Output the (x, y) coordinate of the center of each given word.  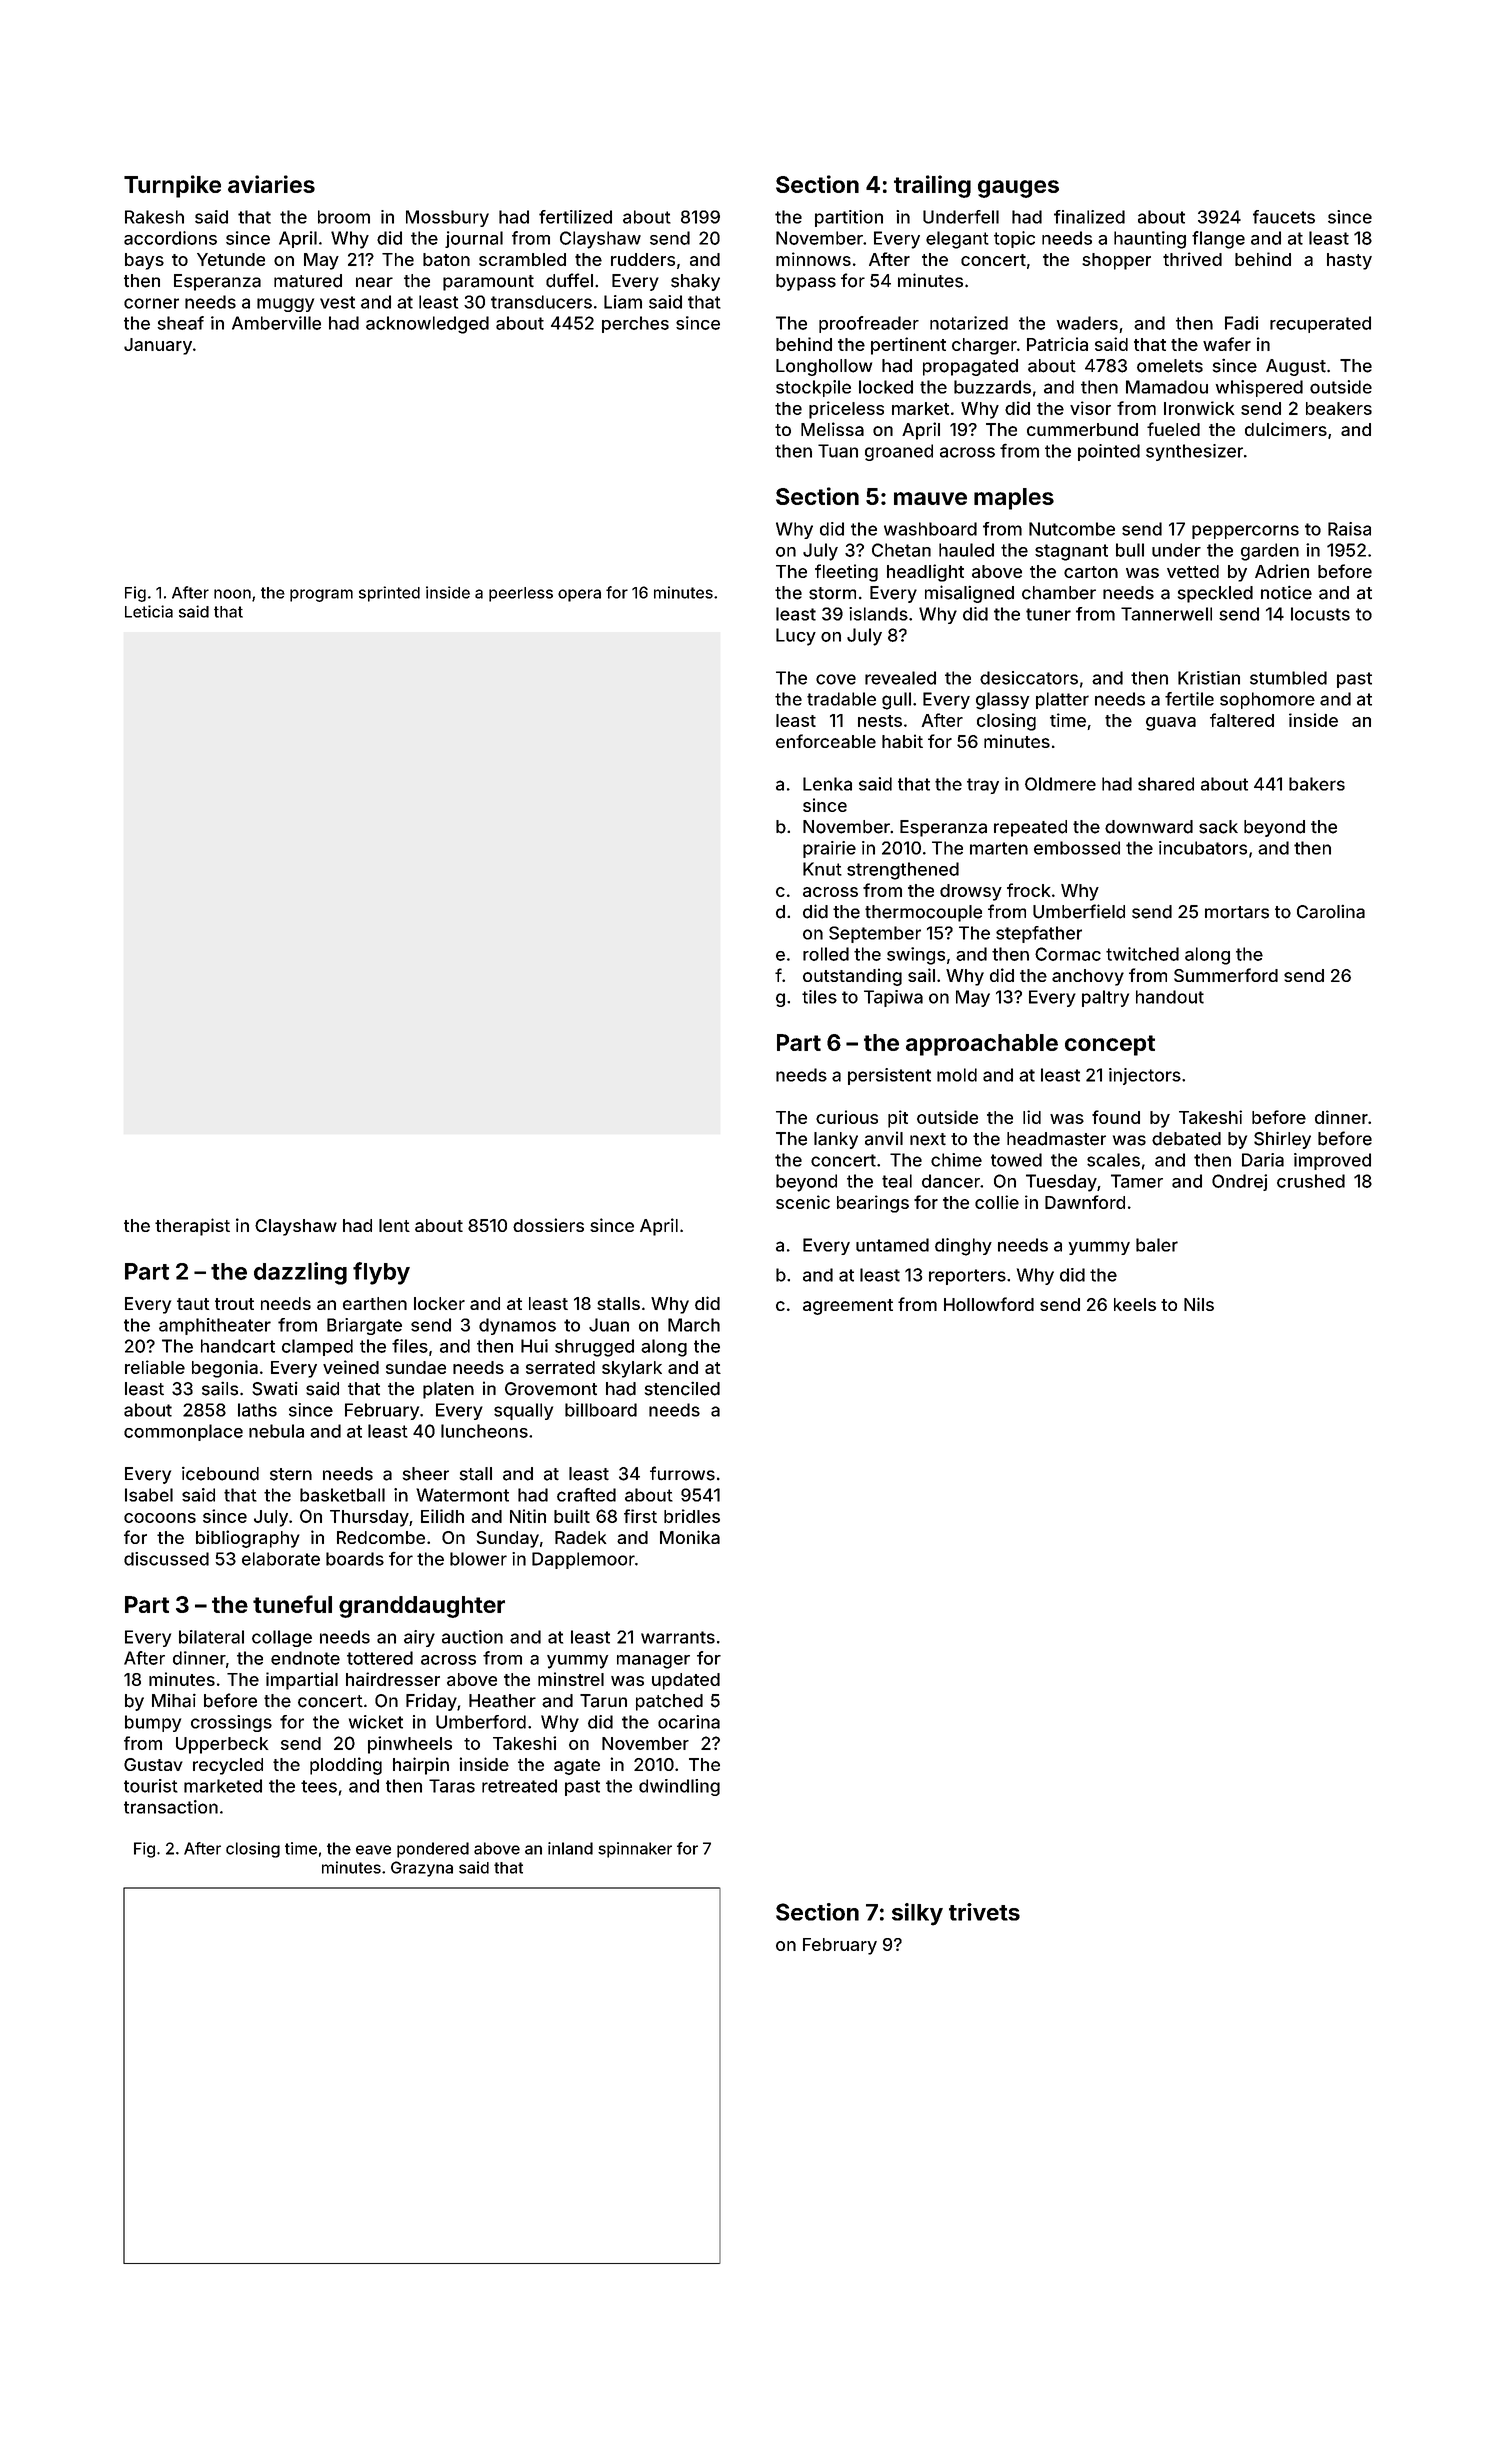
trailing (932, 186)
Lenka (827, 784)
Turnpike (172, 186)
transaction (171, 1807)
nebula (276, 1431)
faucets (1284, 217)
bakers (1317, 784)
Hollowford (989, 1304)
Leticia (149, 611)
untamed (892, 1245)
